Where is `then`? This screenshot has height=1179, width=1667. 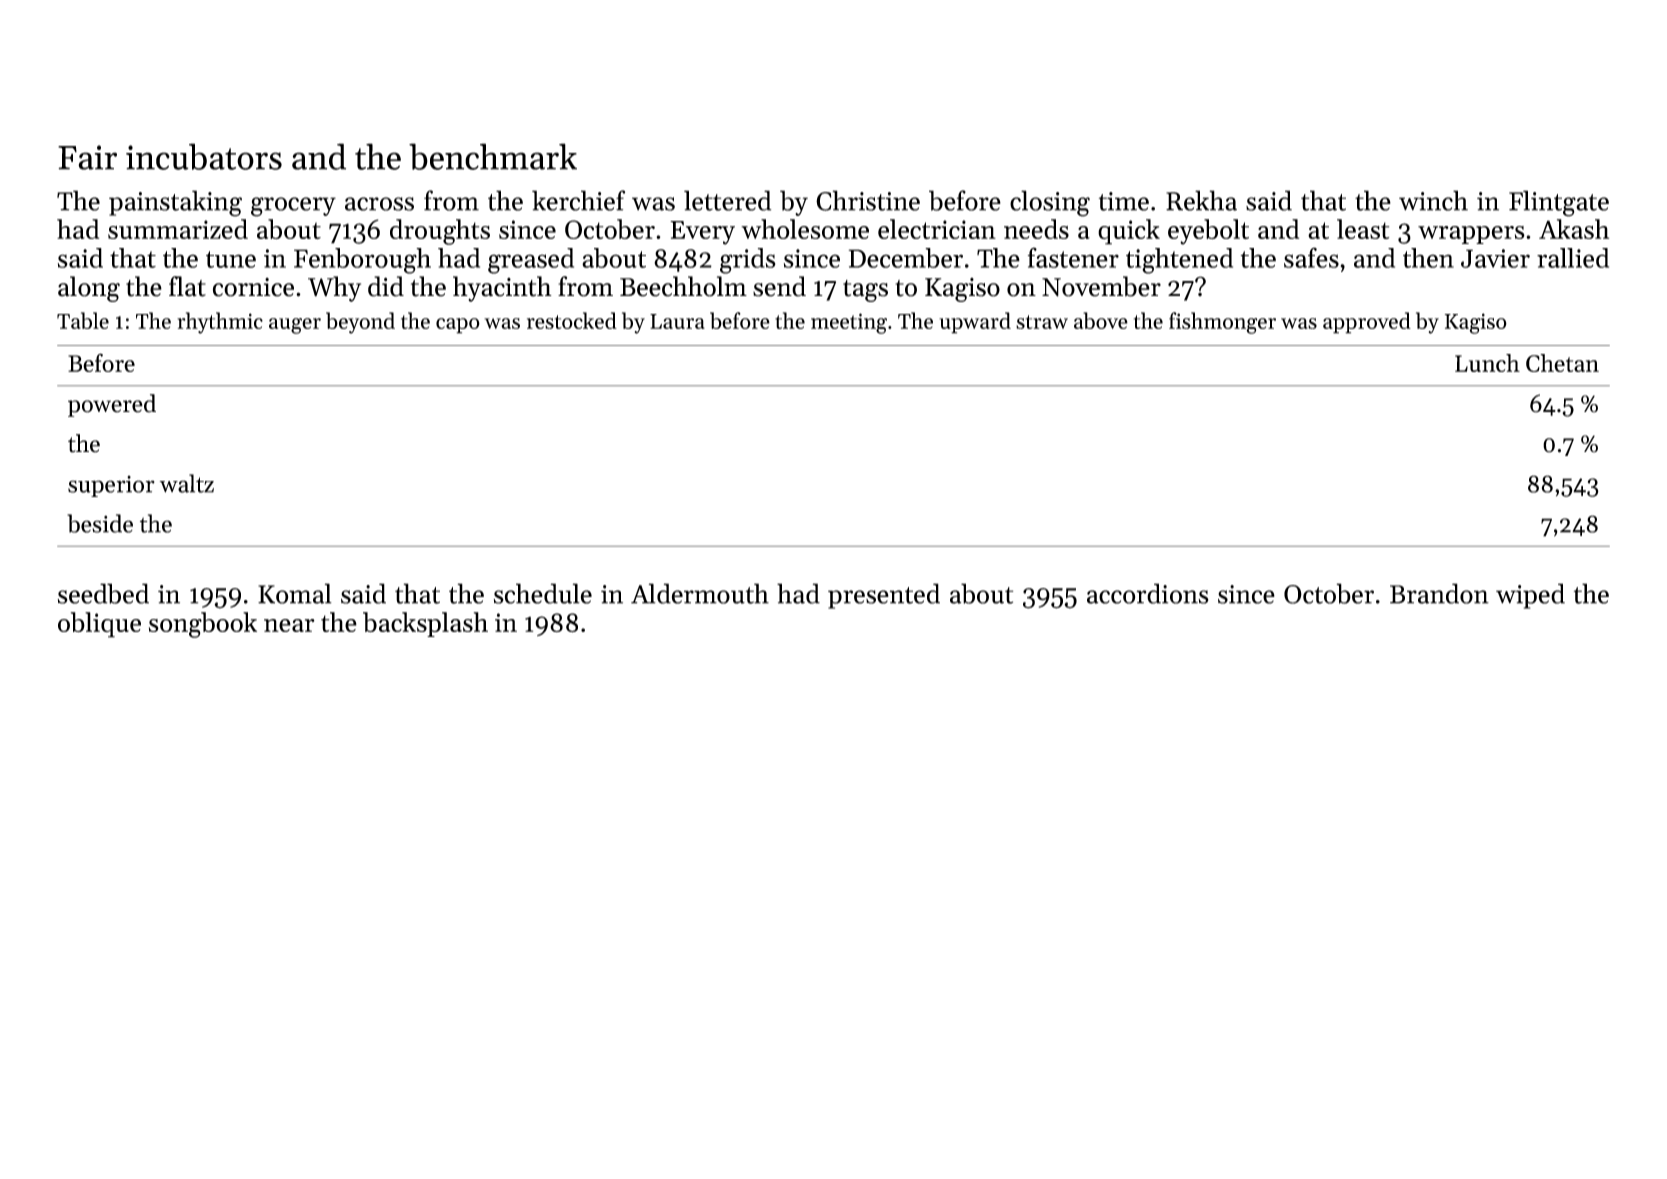
then is located at coordinates (1428, 258).
